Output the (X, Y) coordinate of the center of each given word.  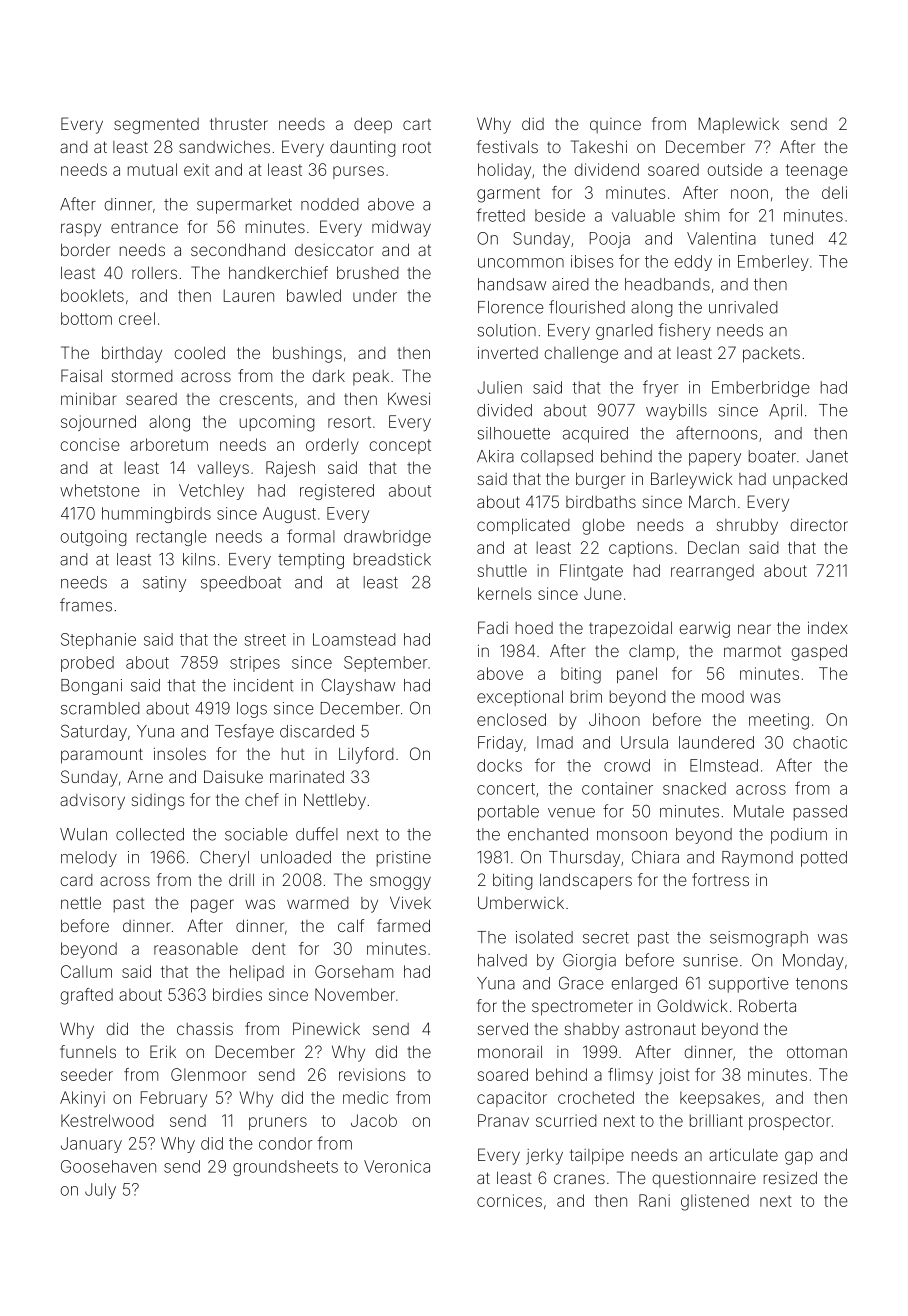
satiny (164, 584)
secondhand (238, 249)
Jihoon (614, 719)
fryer (661, 388)
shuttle (502, 570)
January (91, 1145)
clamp (652, 653)
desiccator (334, 250)
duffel (317, 834)
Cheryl (224, 858)
